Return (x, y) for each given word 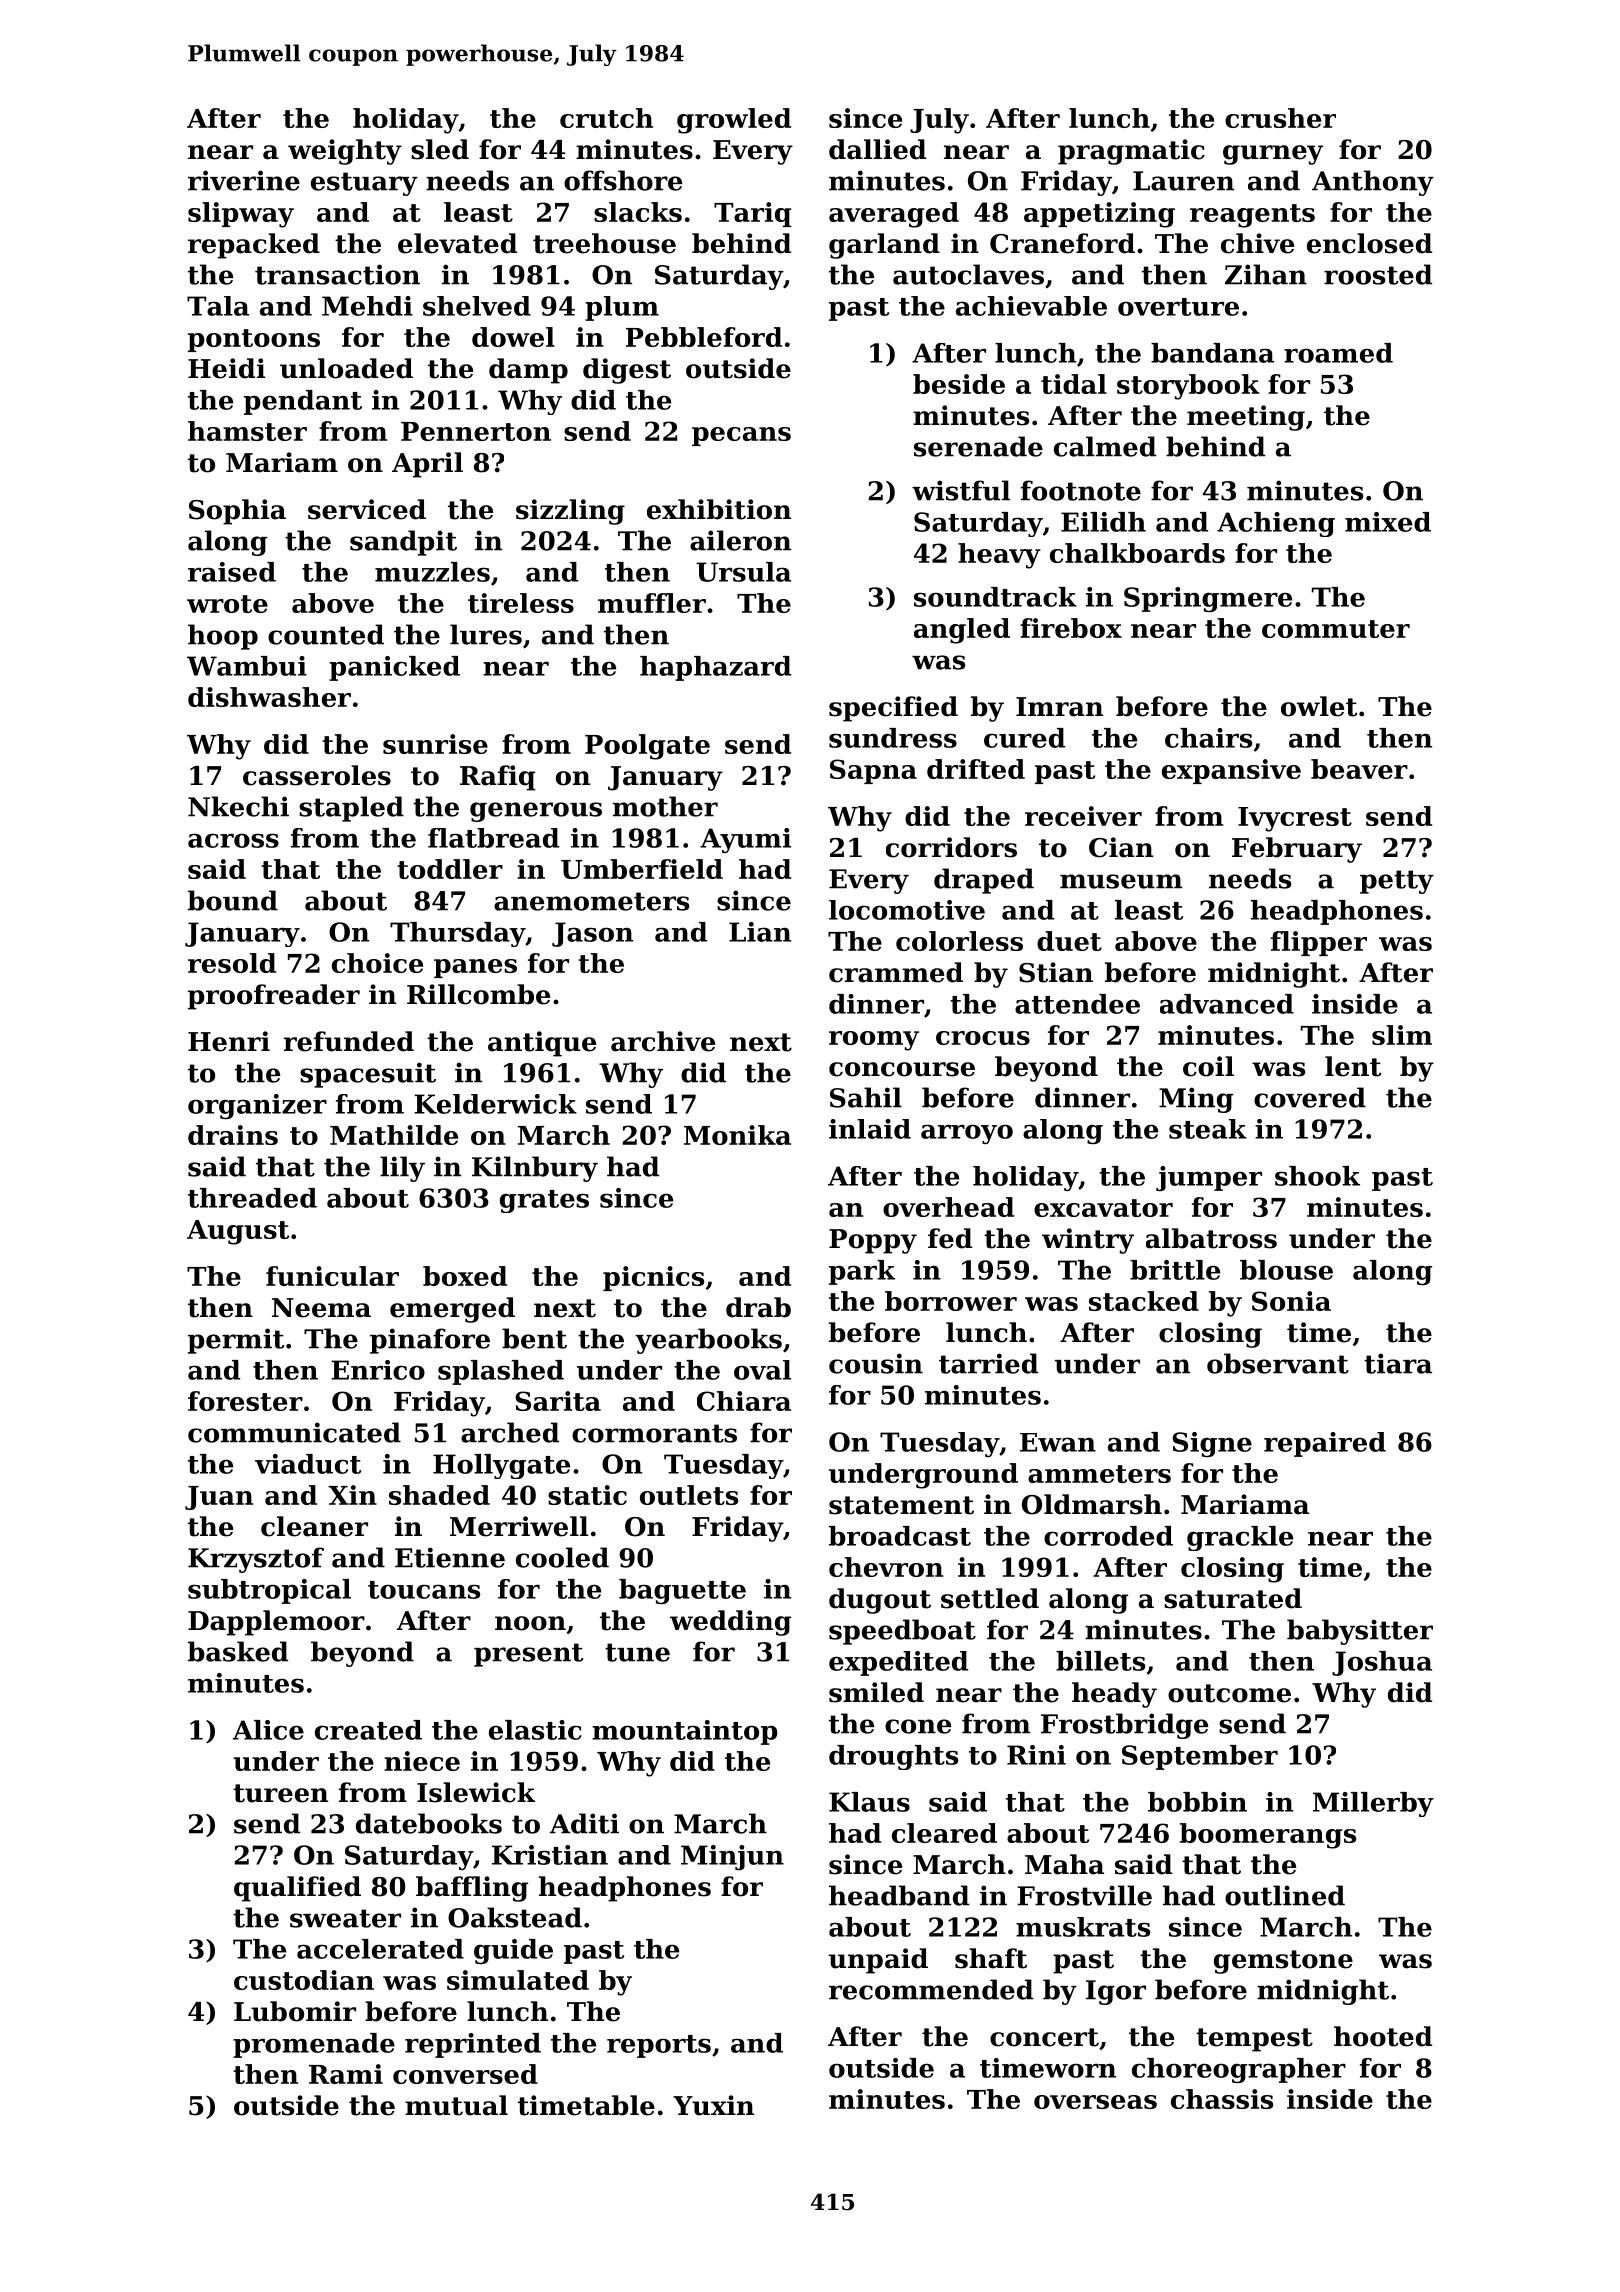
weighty (345, 152)
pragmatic (1131, 152)
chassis (1222, 2099)
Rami (346, 2074)
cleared (944, 1833)
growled (734, 121)
